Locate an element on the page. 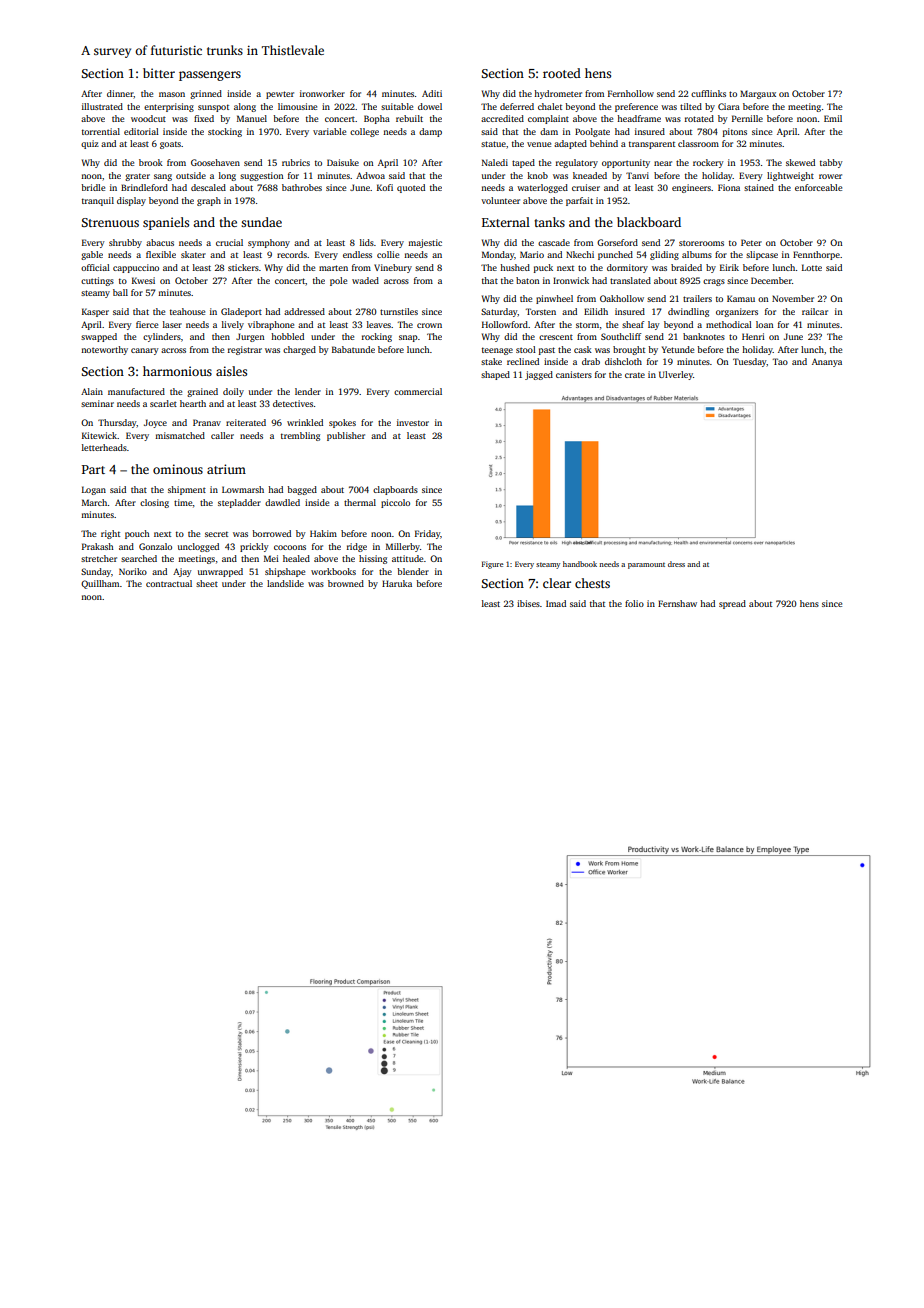  Aditi is located at coordinates (432, 93).
